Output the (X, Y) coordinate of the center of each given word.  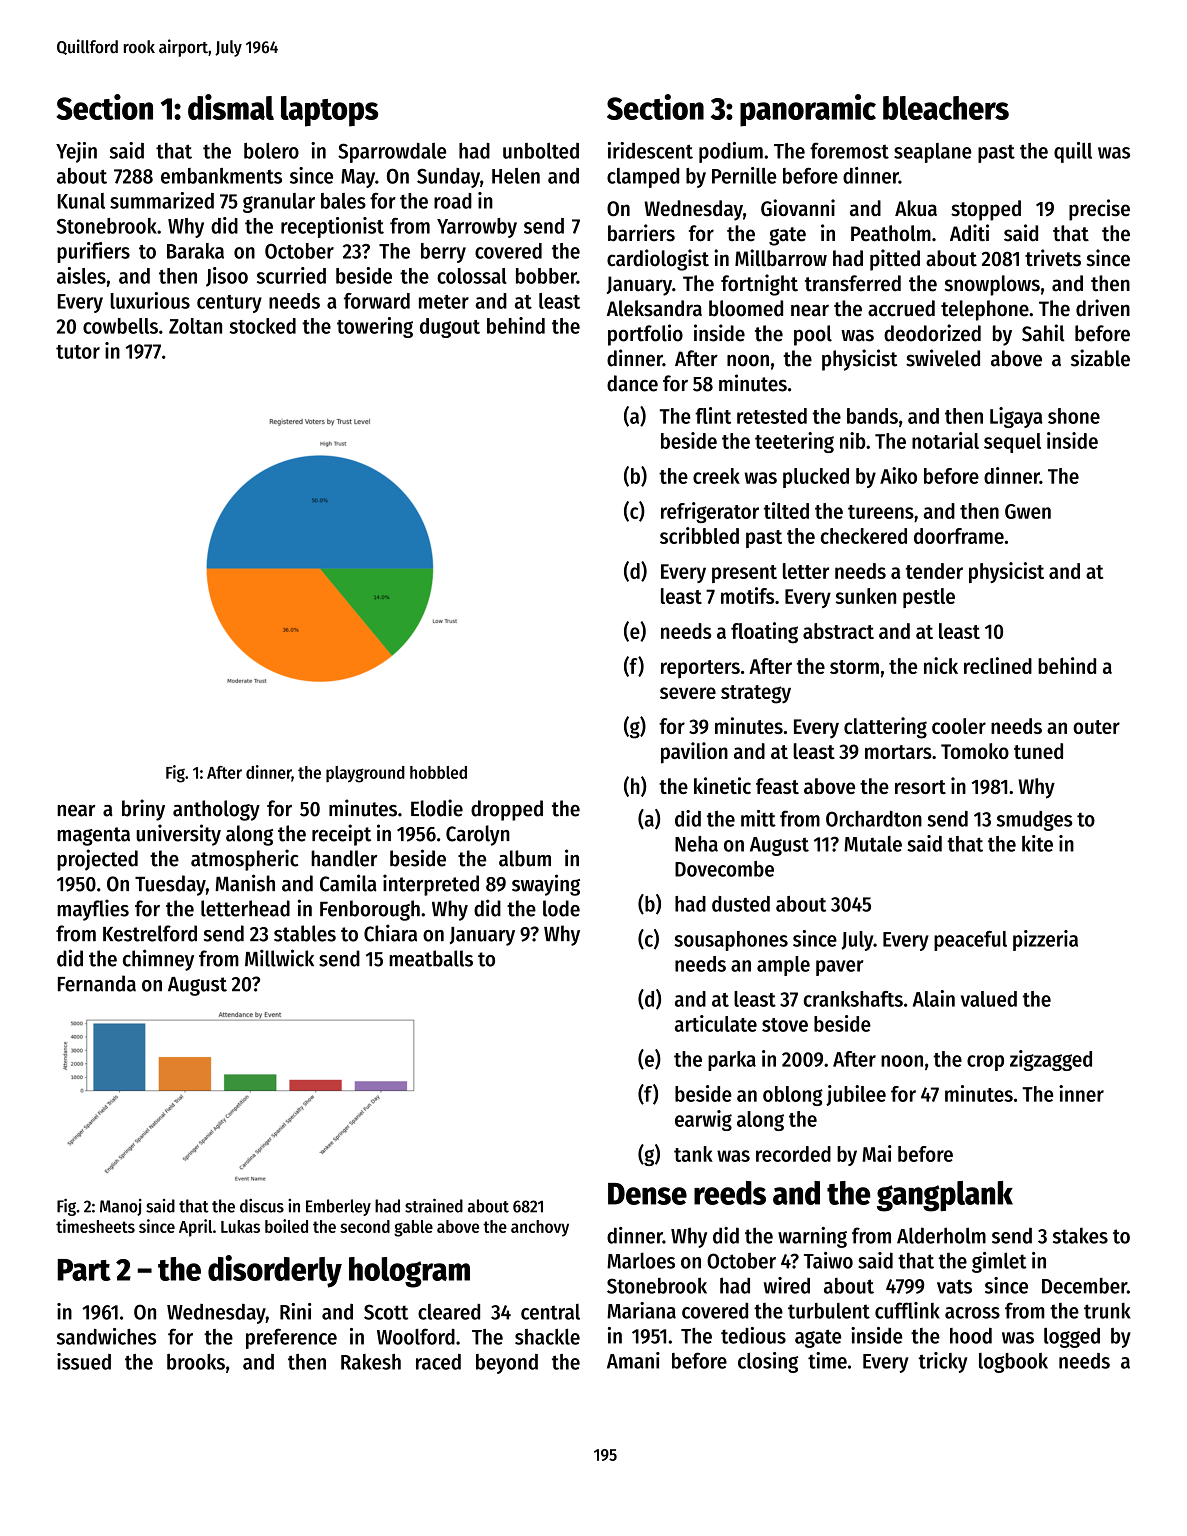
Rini (295, 1311)
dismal (231, 107)
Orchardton (874, 819)
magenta (93, 836)
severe (688, 693)
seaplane (933, 153)
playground (365, 774)
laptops (329, 111)
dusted (741, 904)
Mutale (873, 844)
